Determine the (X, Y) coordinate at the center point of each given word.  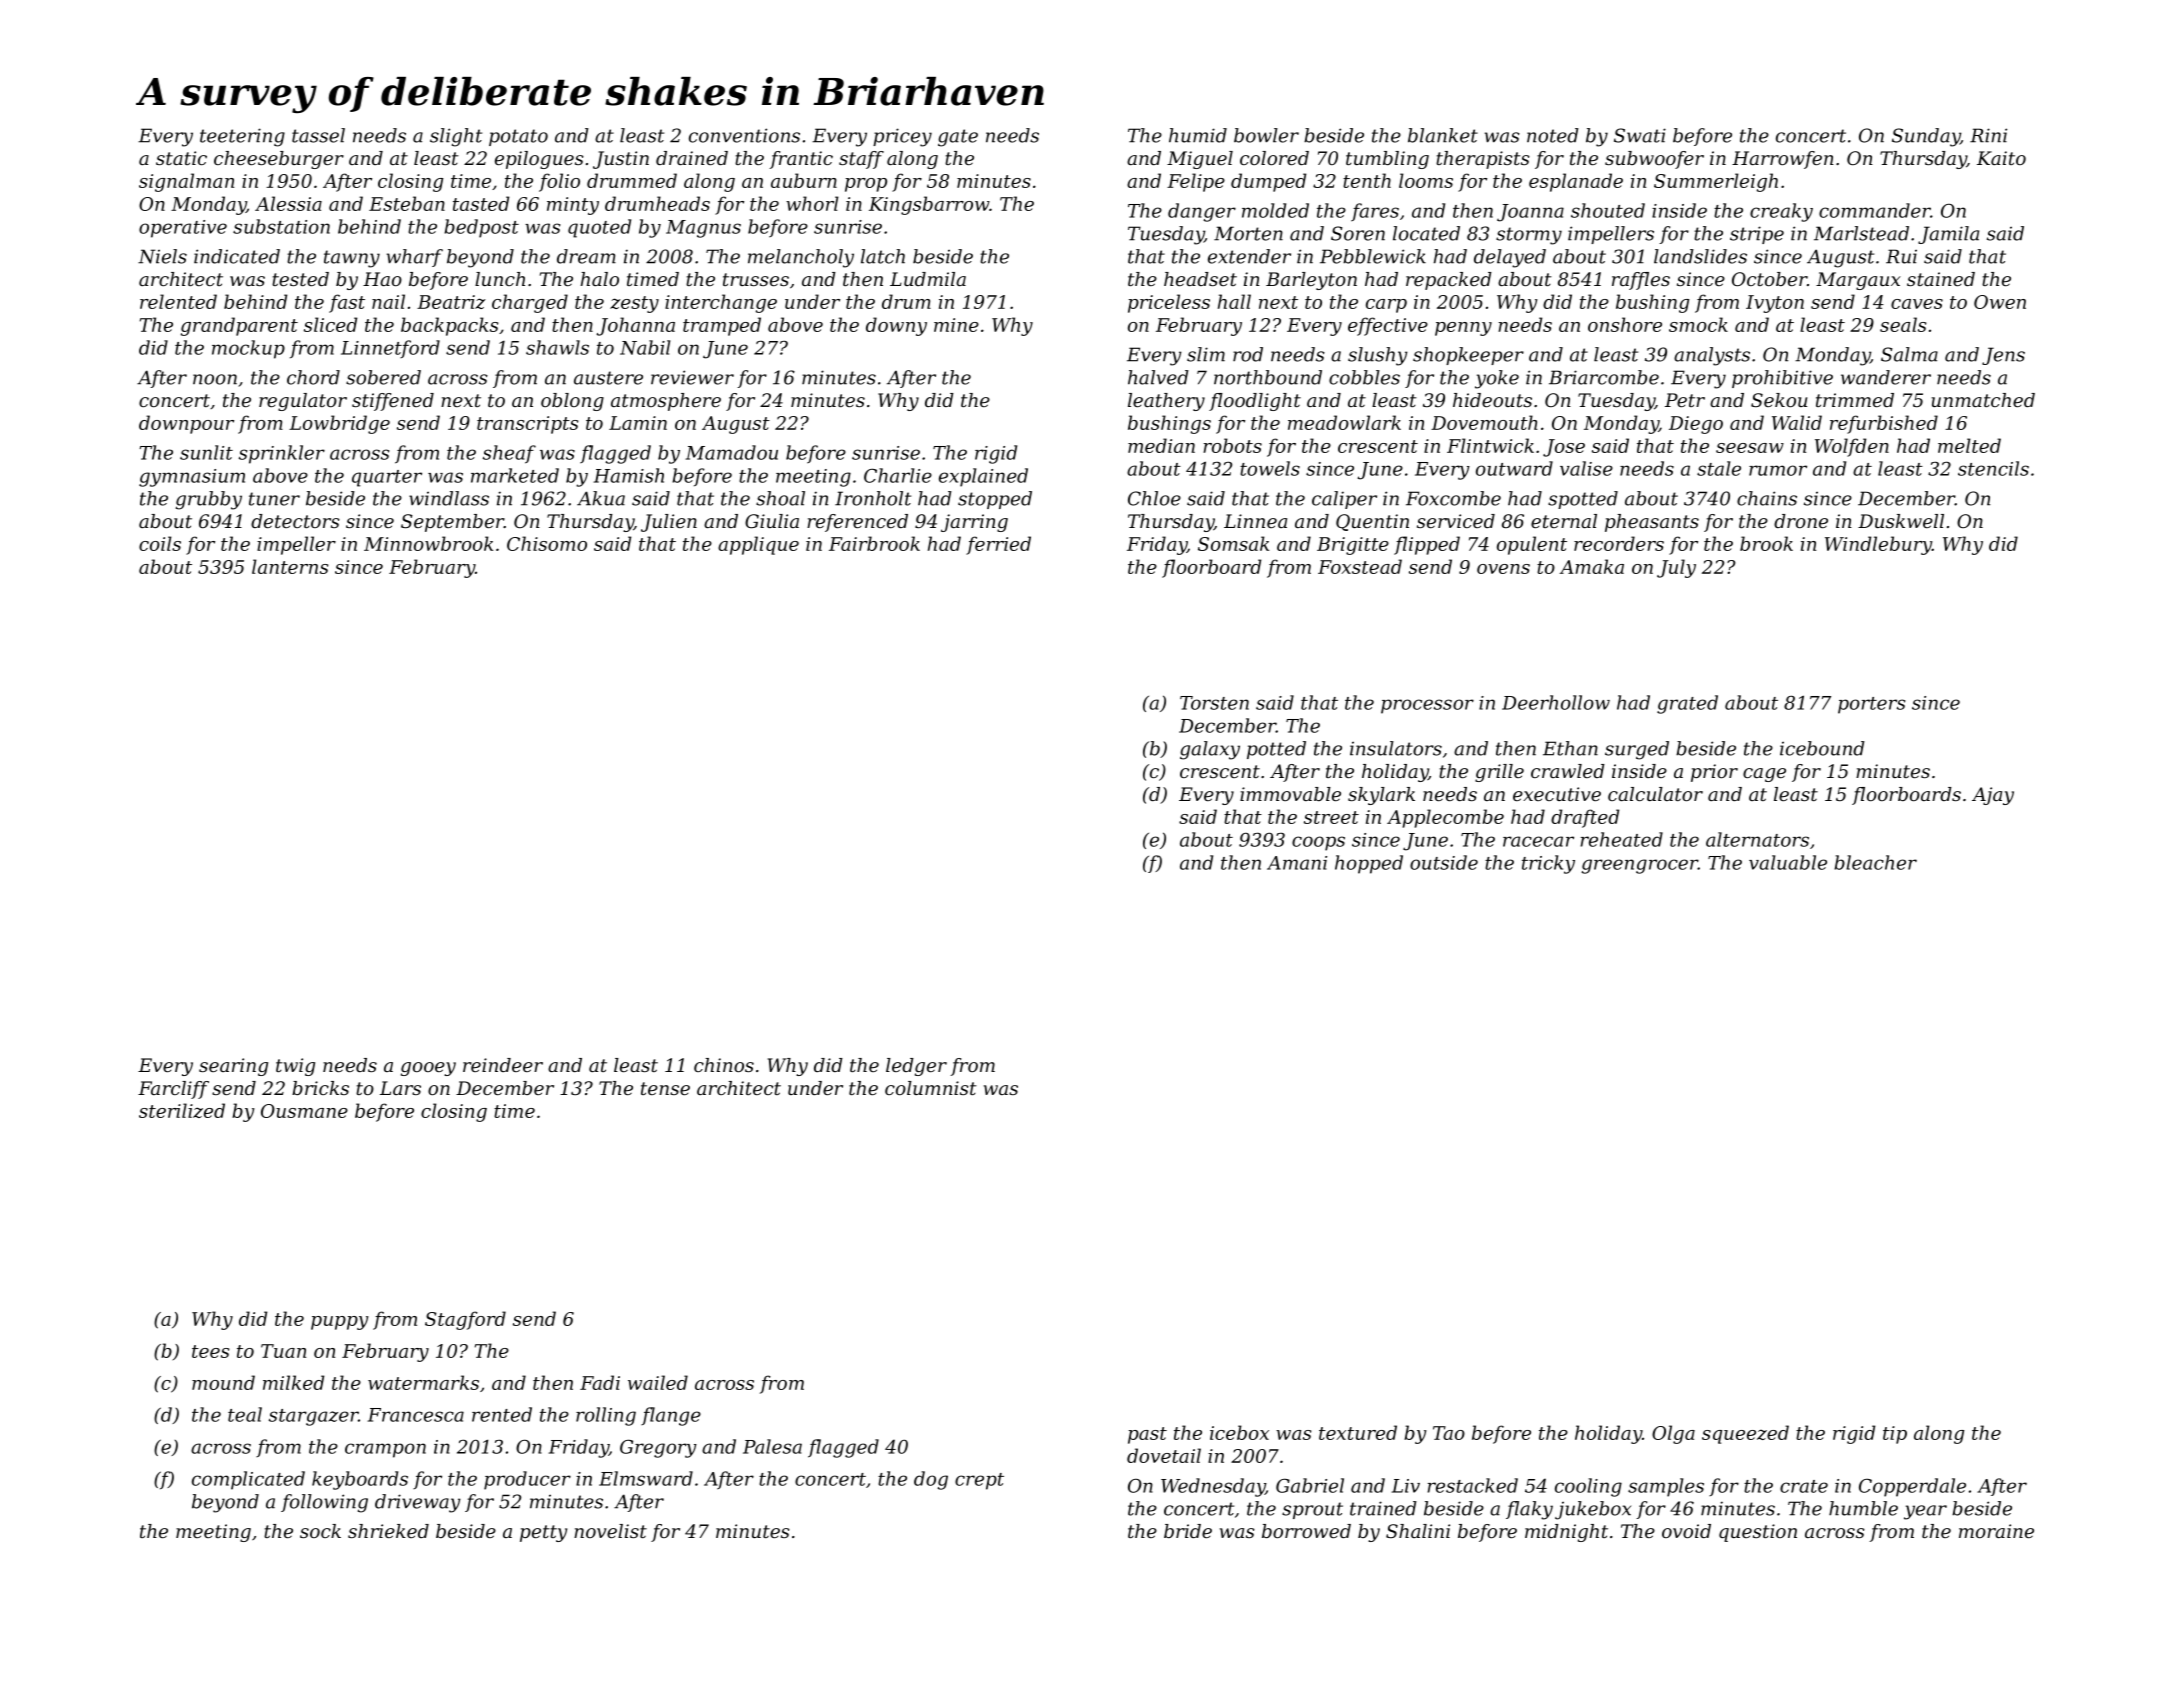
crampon (385, 1450)
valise (1586, 468)
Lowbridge (339, 424)
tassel (318, 135)
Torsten (1214, 703)
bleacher (1875, 862)
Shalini (1418, 1531)
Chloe (1154, 498)
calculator (1655, 794)
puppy (340, 1323)
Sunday (1926, 137)
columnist (931, 1088)
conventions (744, 135)
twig (295, 1067)
